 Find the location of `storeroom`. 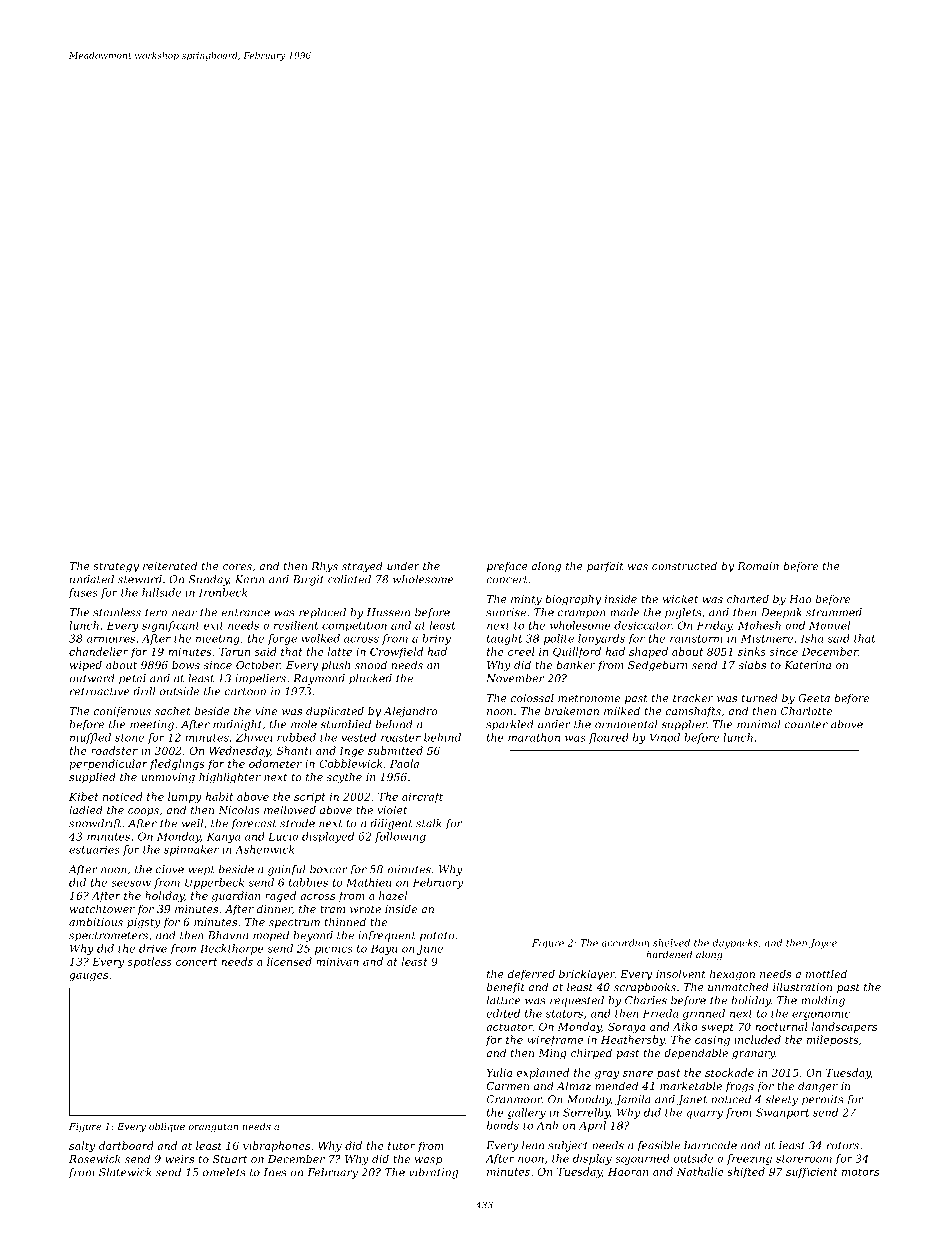

storeroom is located at coordinates (804, 1159).
